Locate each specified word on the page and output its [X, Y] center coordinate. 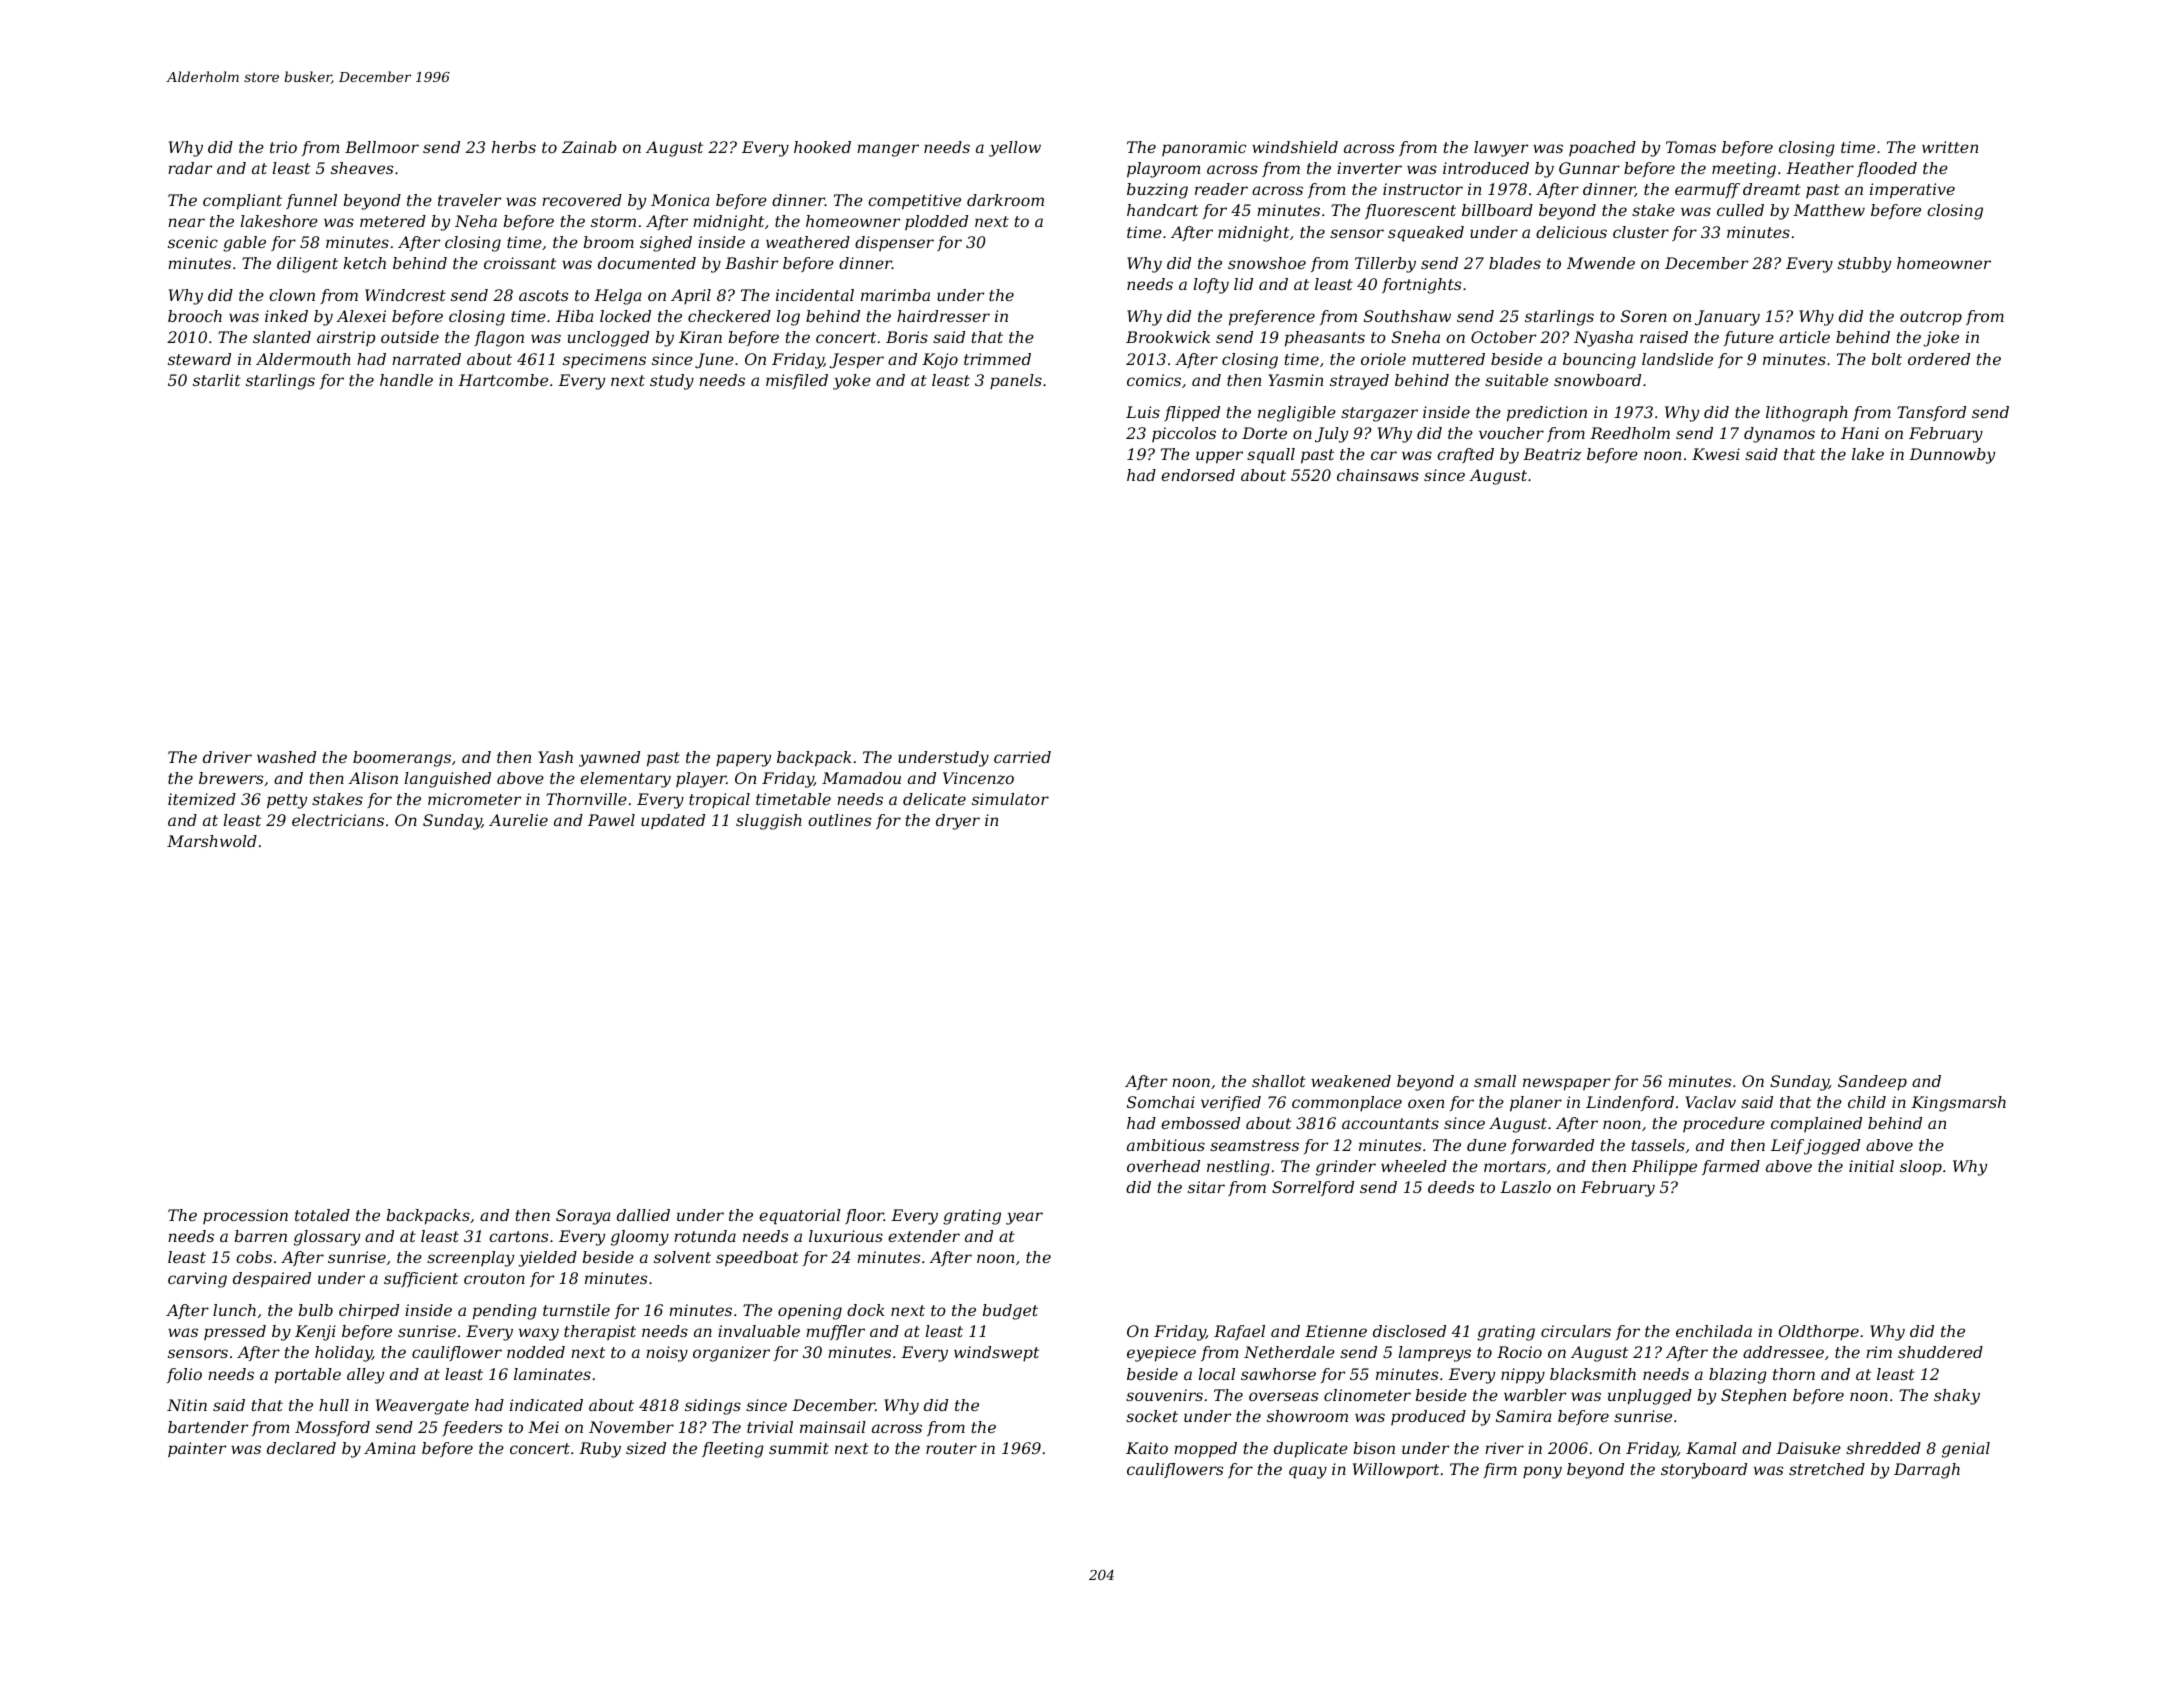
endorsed [1198, 475]
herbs [514, 147]
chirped [369, 1312]
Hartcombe [503, 380]
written [1950, 147]
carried [1022, 757]
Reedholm [1630, 433]
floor [864, 1216]
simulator [1010, 799]
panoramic [1204, 148]
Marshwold [212, 841]
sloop [1921, 1168]
